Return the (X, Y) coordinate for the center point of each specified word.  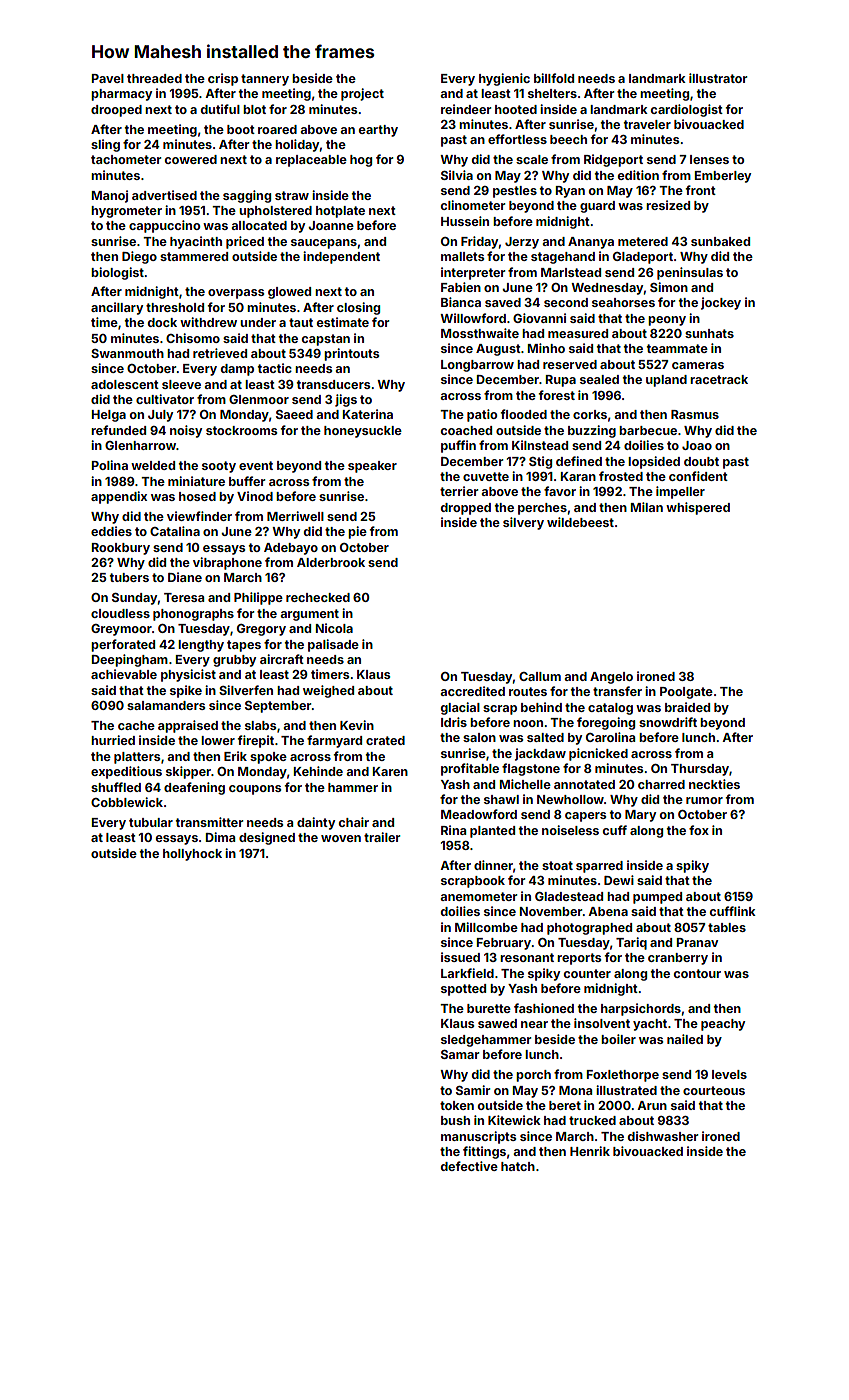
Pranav (697, 942)
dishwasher (663, 1136)
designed (267, 838)
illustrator (718, 78)
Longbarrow (477, 366)
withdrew (208, 322)
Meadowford (479, 814)
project (362, 94)
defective (469, 1166)
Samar (460, 1054)
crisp (223, 79)
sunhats (709, 333)
